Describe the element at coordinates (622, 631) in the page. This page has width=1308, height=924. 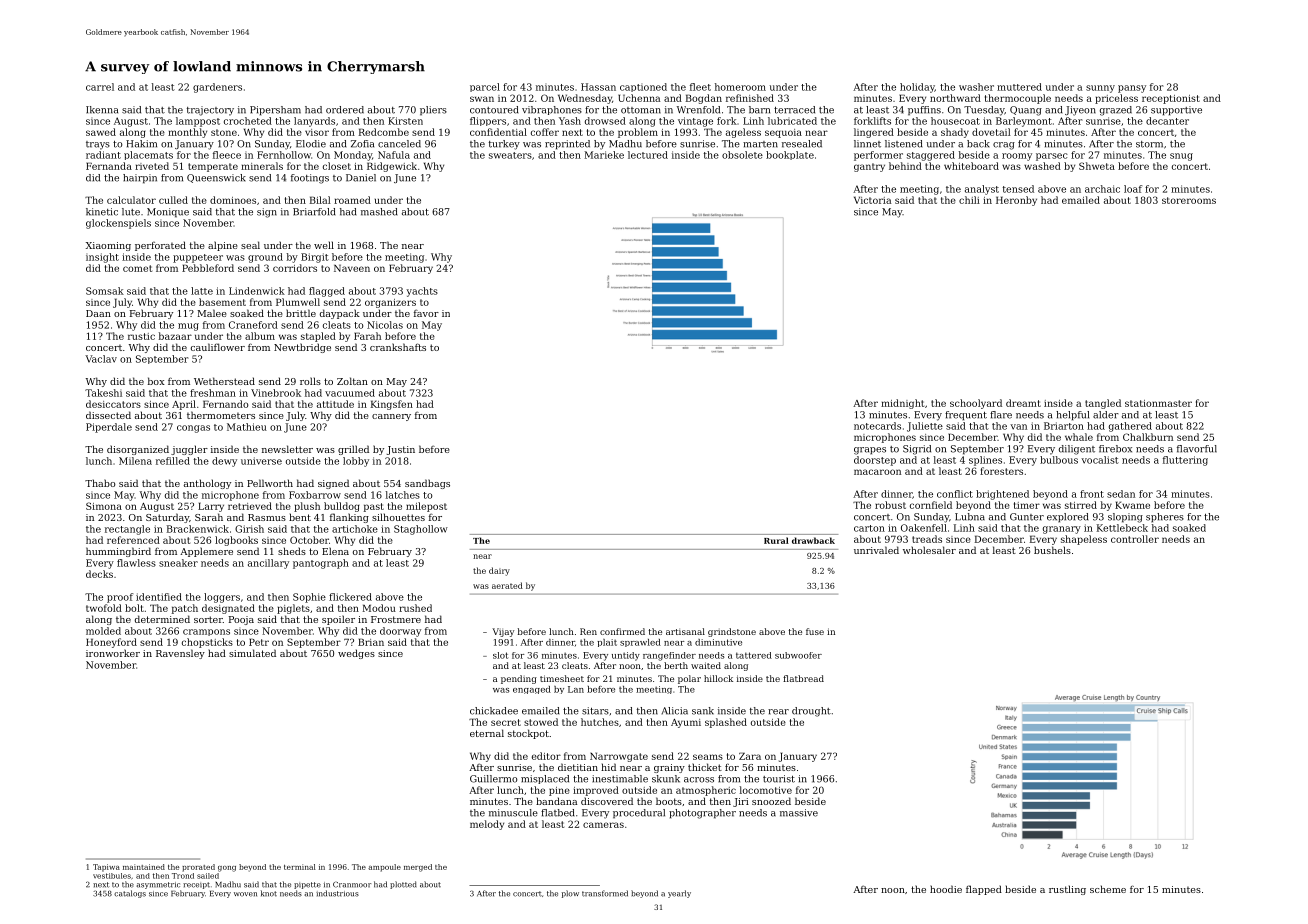
I see `confirmed` at that location.
